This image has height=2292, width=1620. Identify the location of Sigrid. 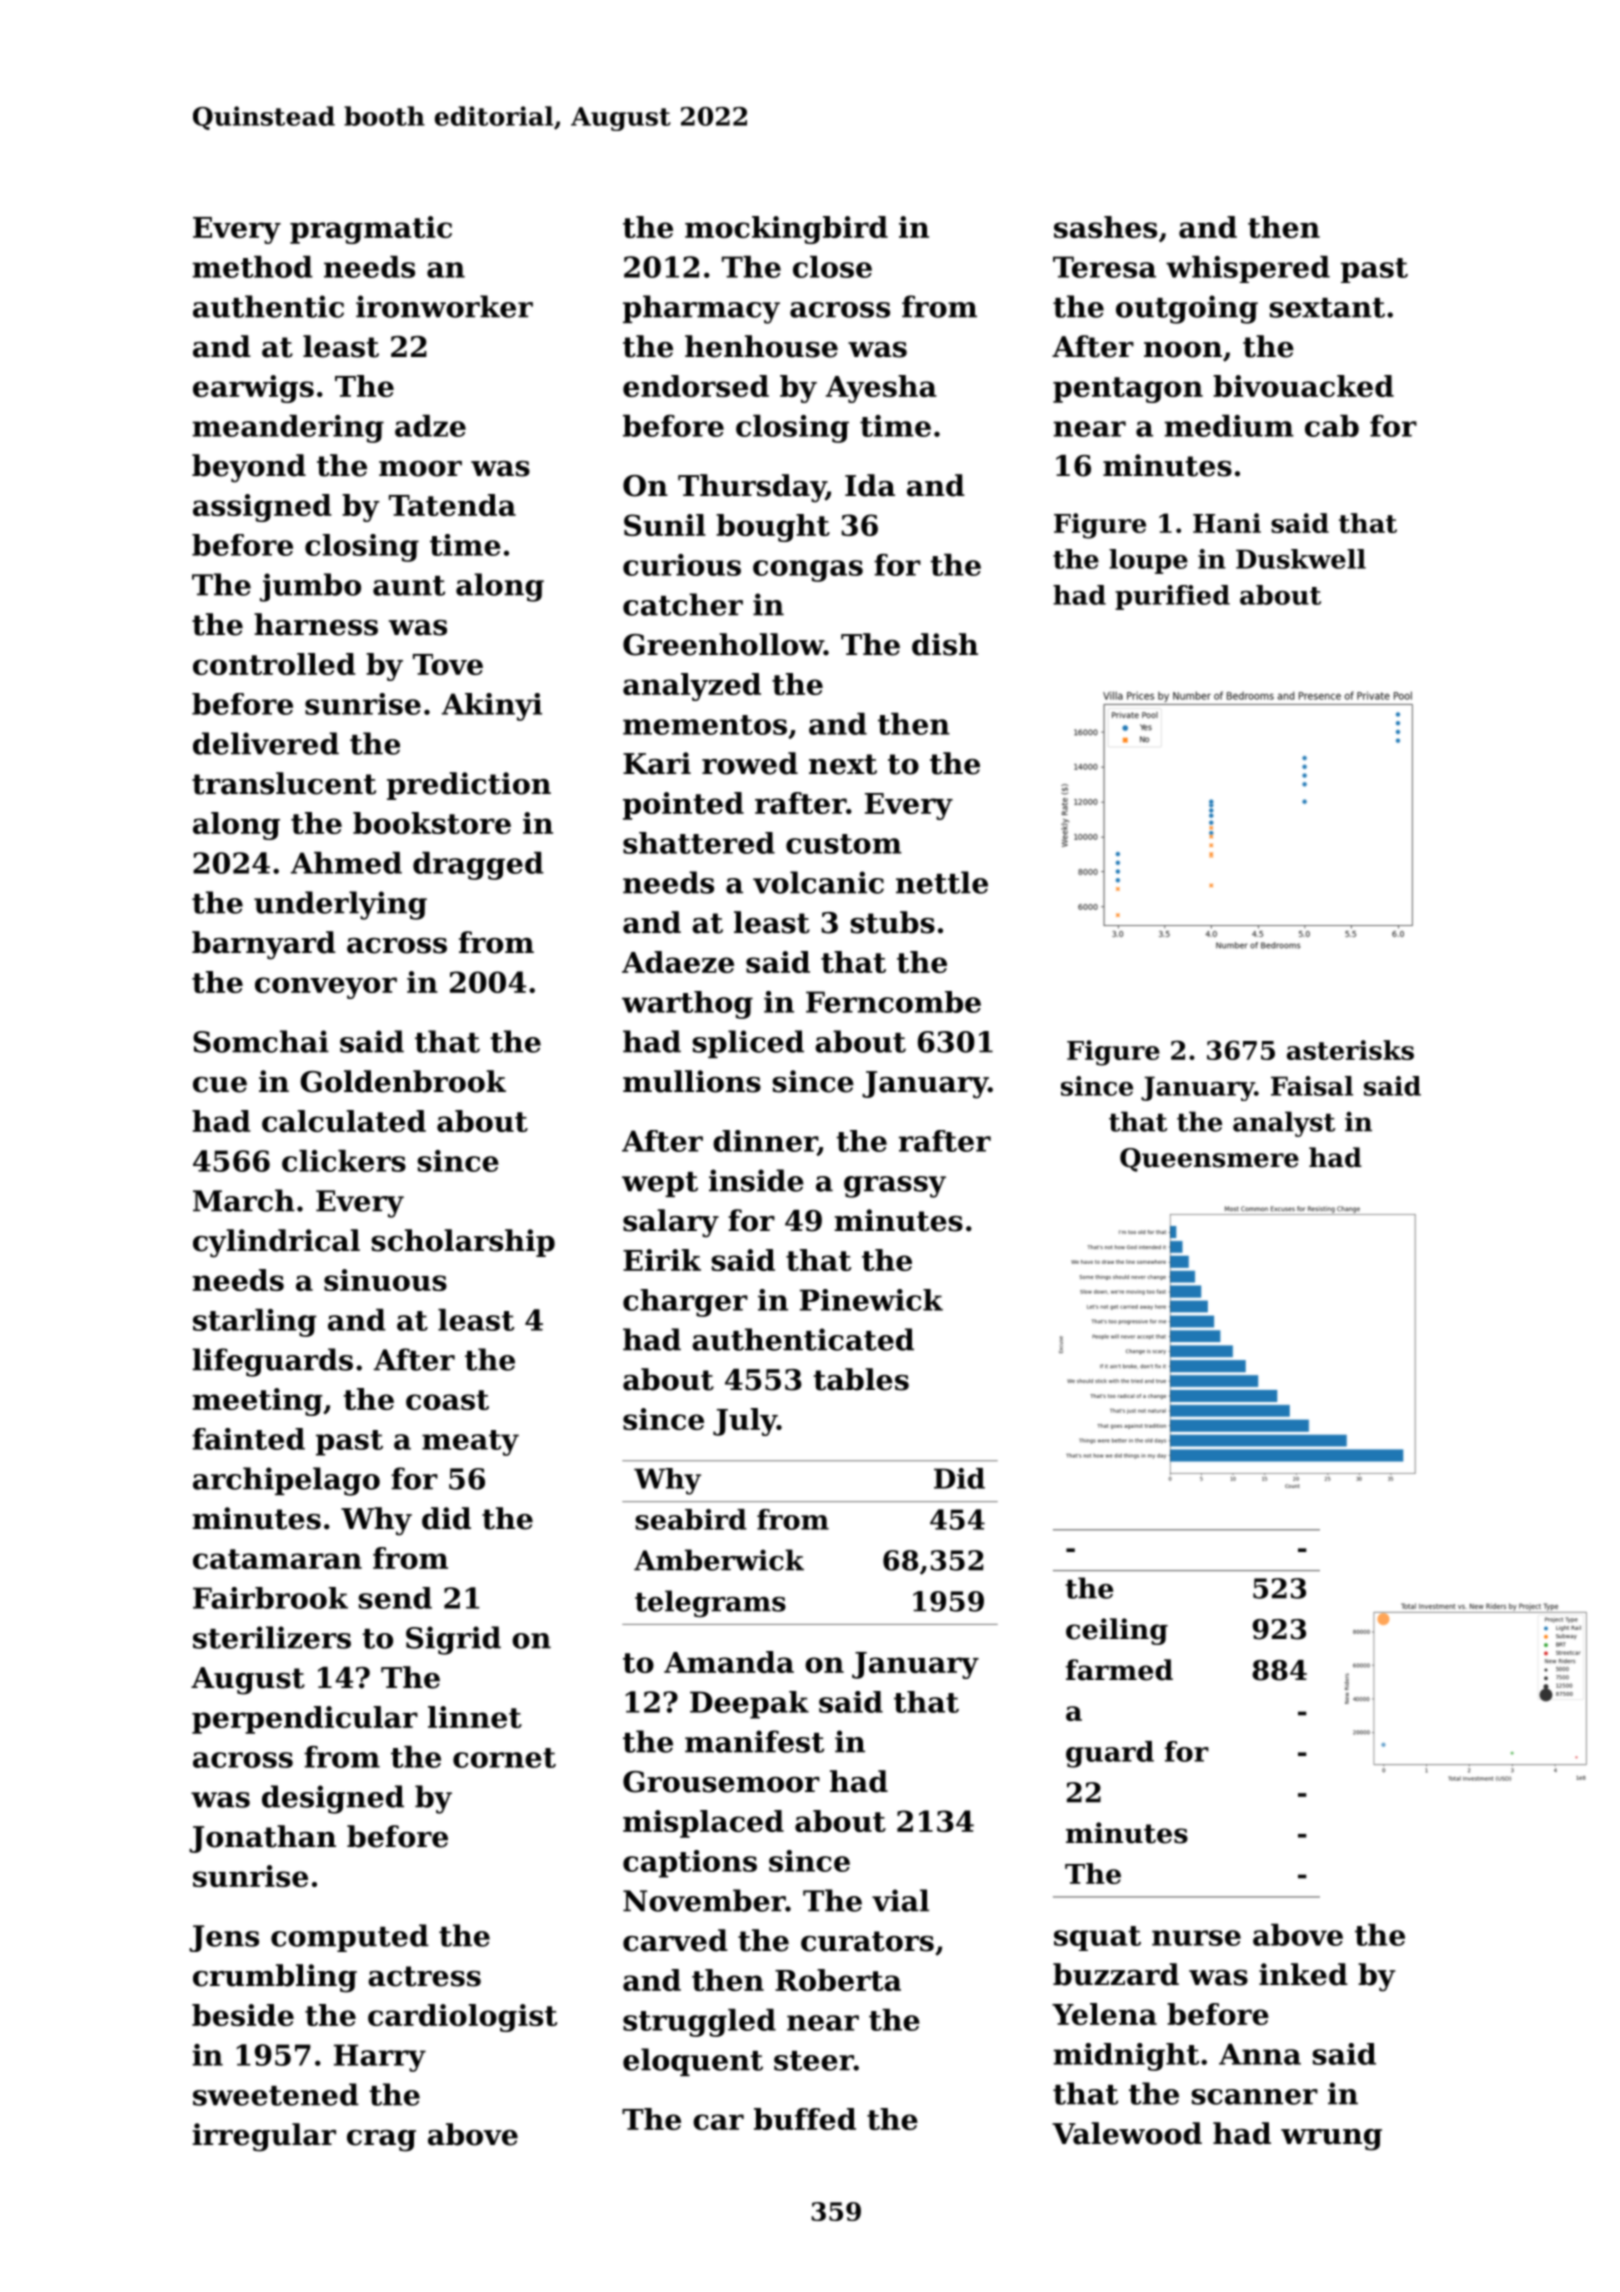
(453, 1640).
